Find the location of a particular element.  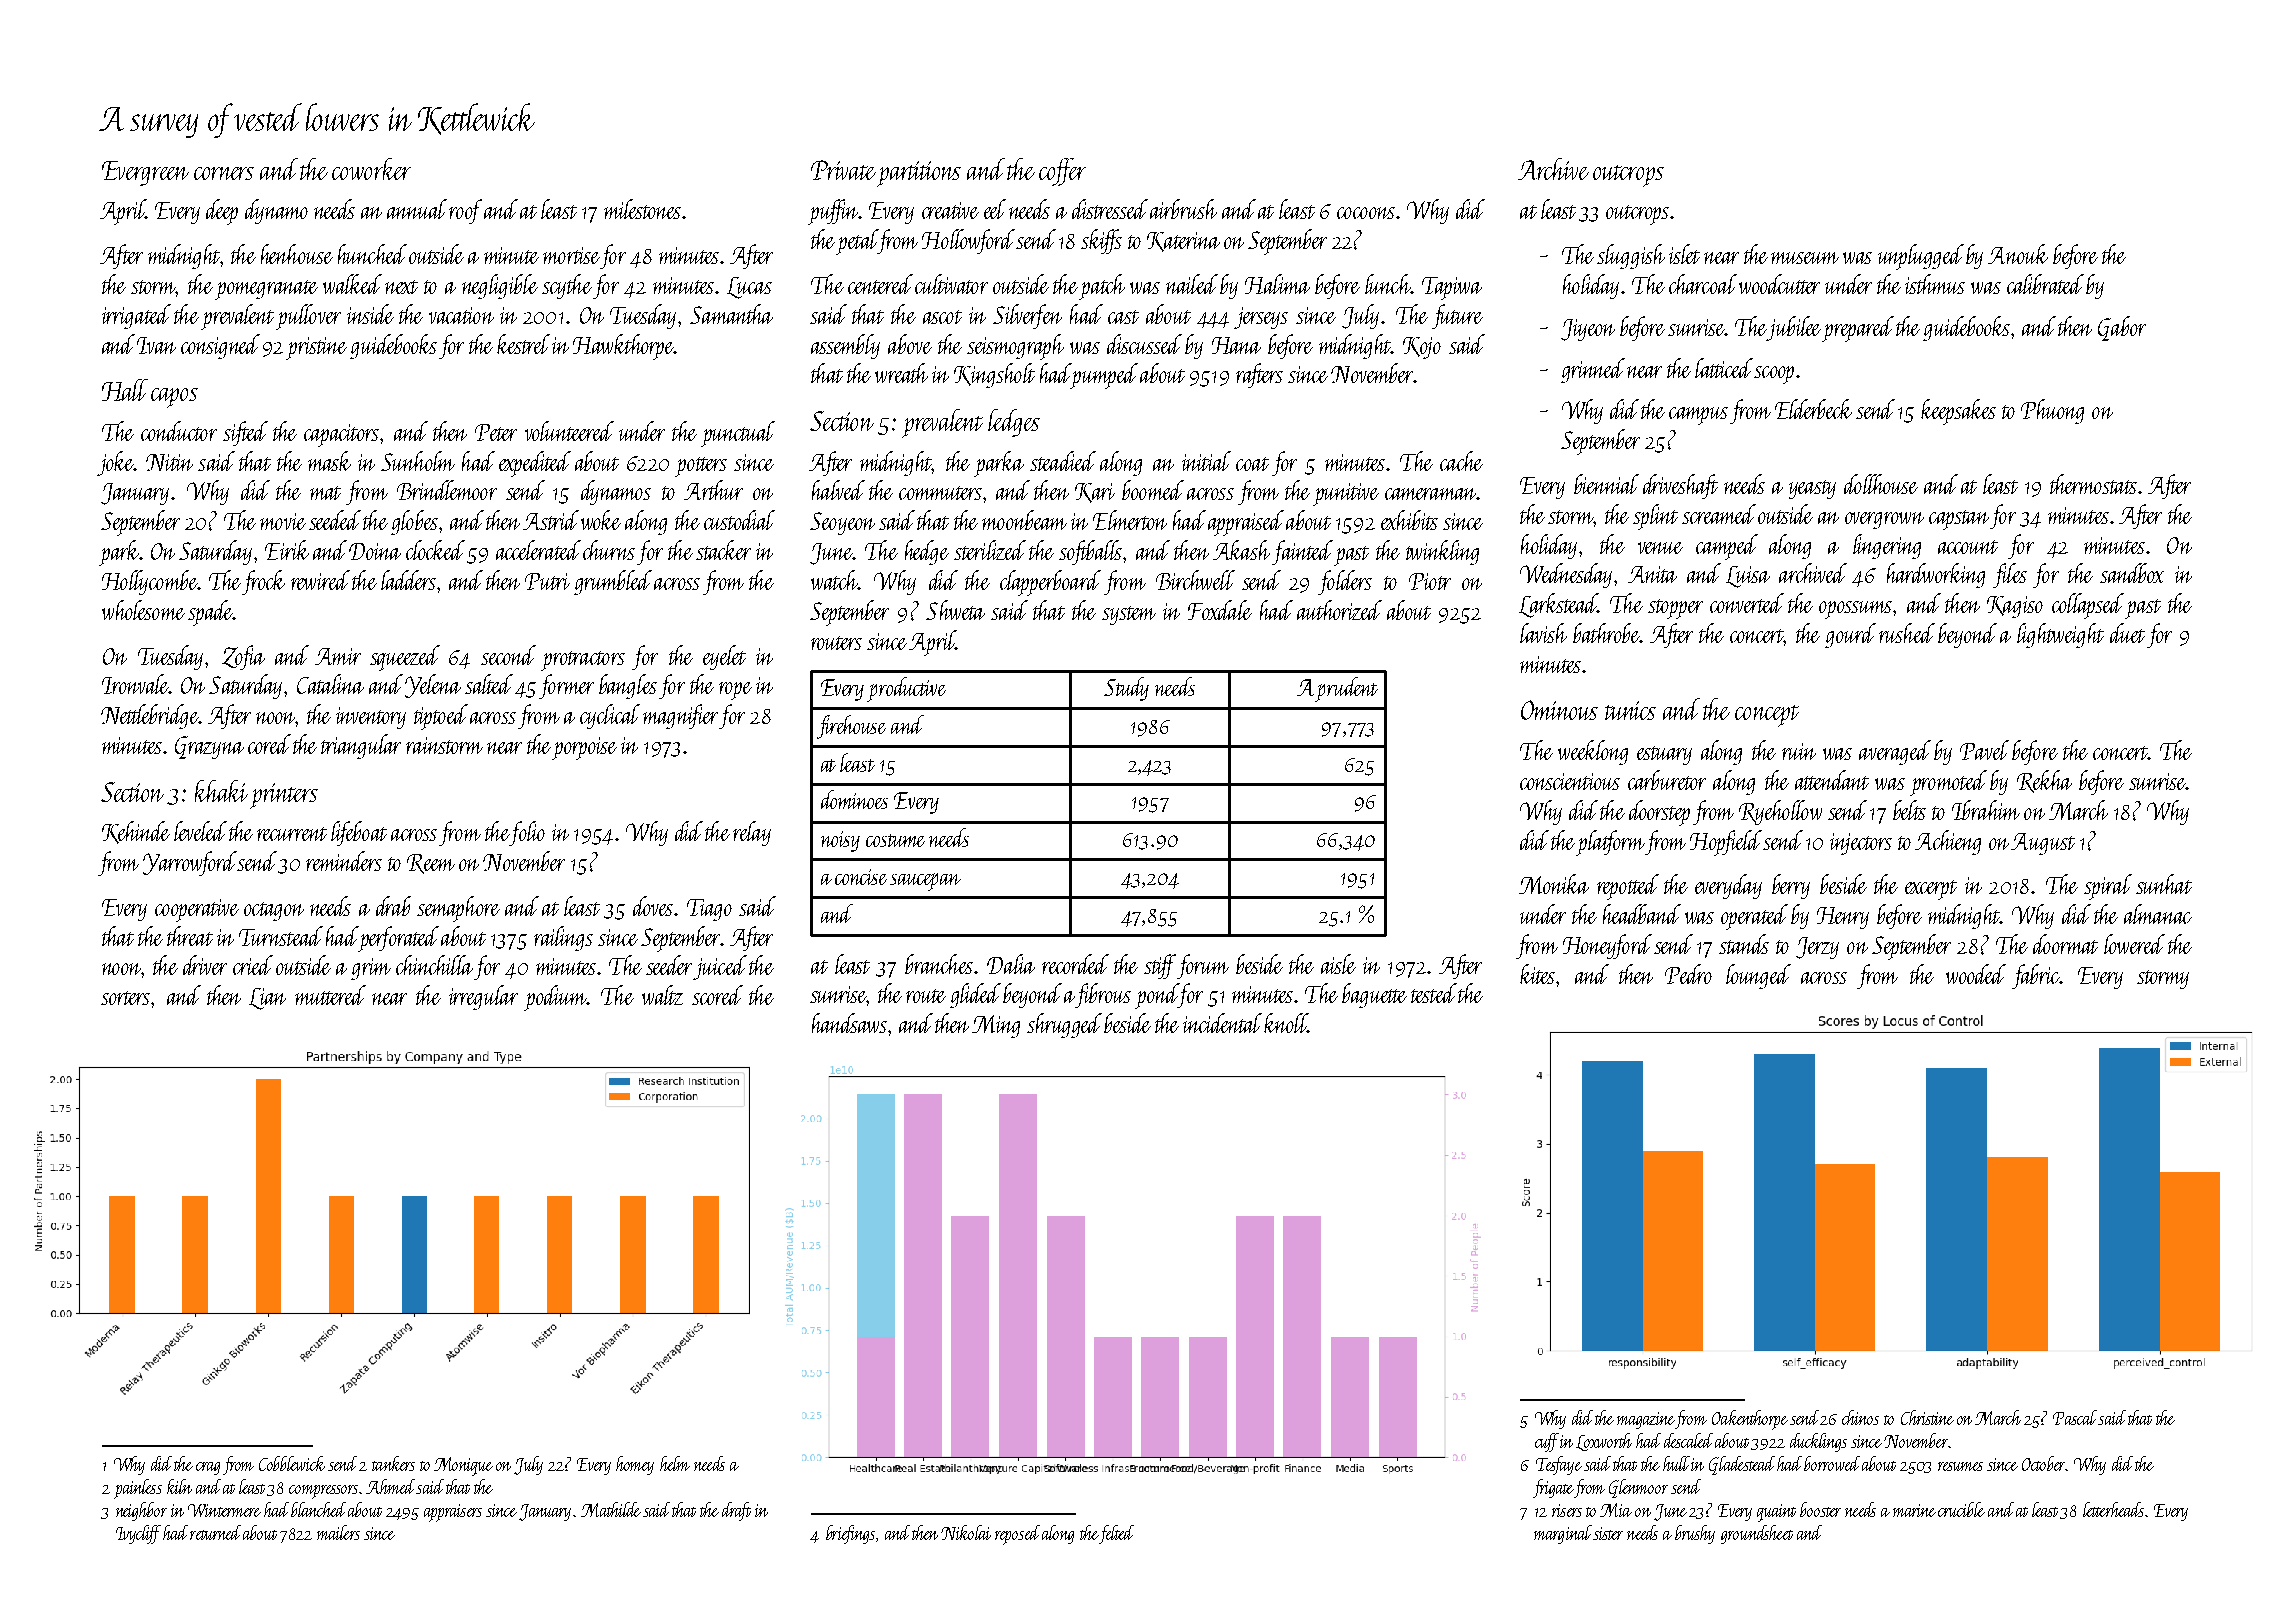

Pascal is located at coordinates (2075, 1417).
